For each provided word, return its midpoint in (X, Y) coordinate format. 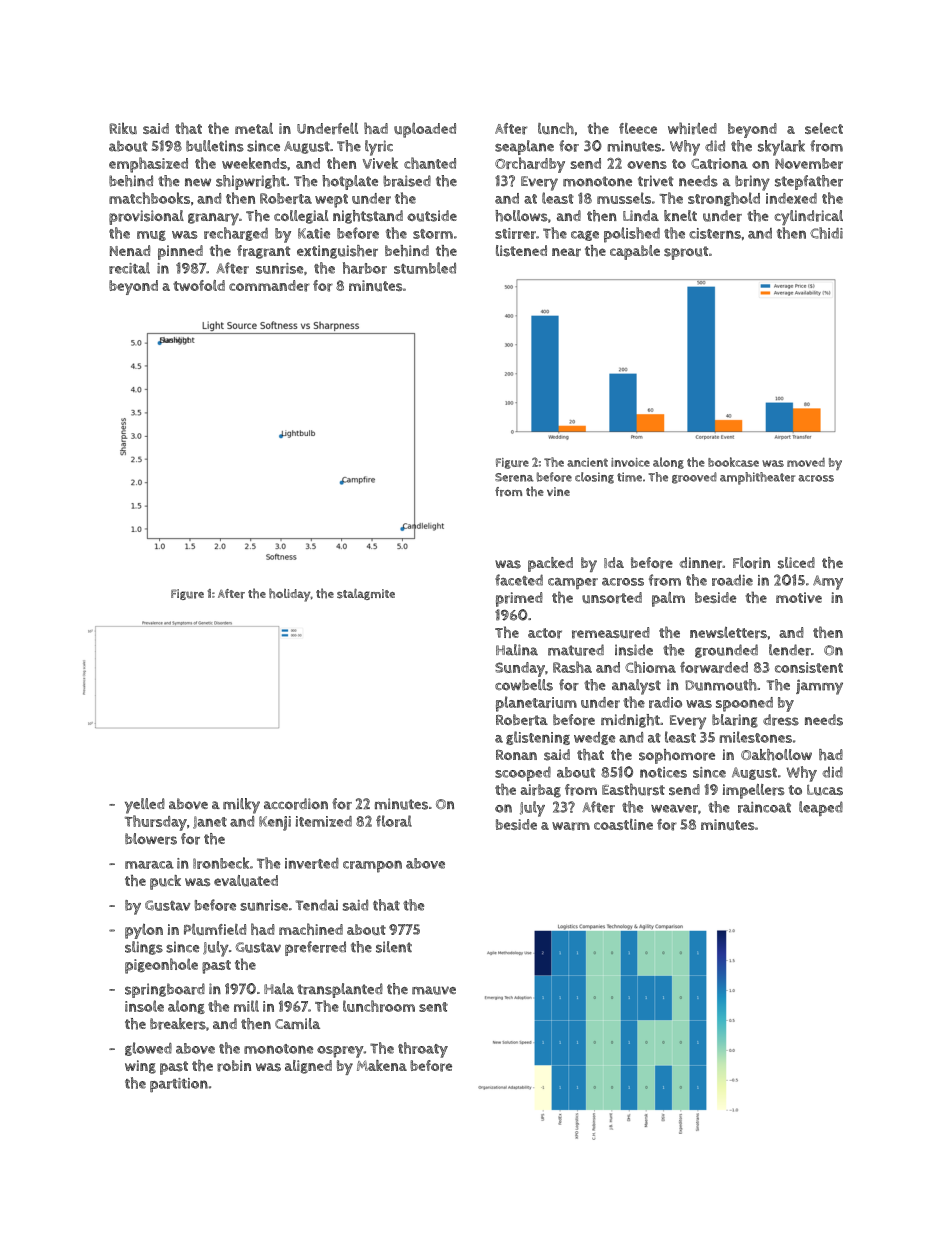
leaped (821, 808)
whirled (692, 128)
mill (246, 1006)
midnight (630, 721)
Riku (123, 128)
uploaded (425, 130)
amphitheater (757, 478)
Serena (514, 477)
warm (571, 826)
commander (269, 286)
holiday (290, 595)
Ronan (516, 754)
